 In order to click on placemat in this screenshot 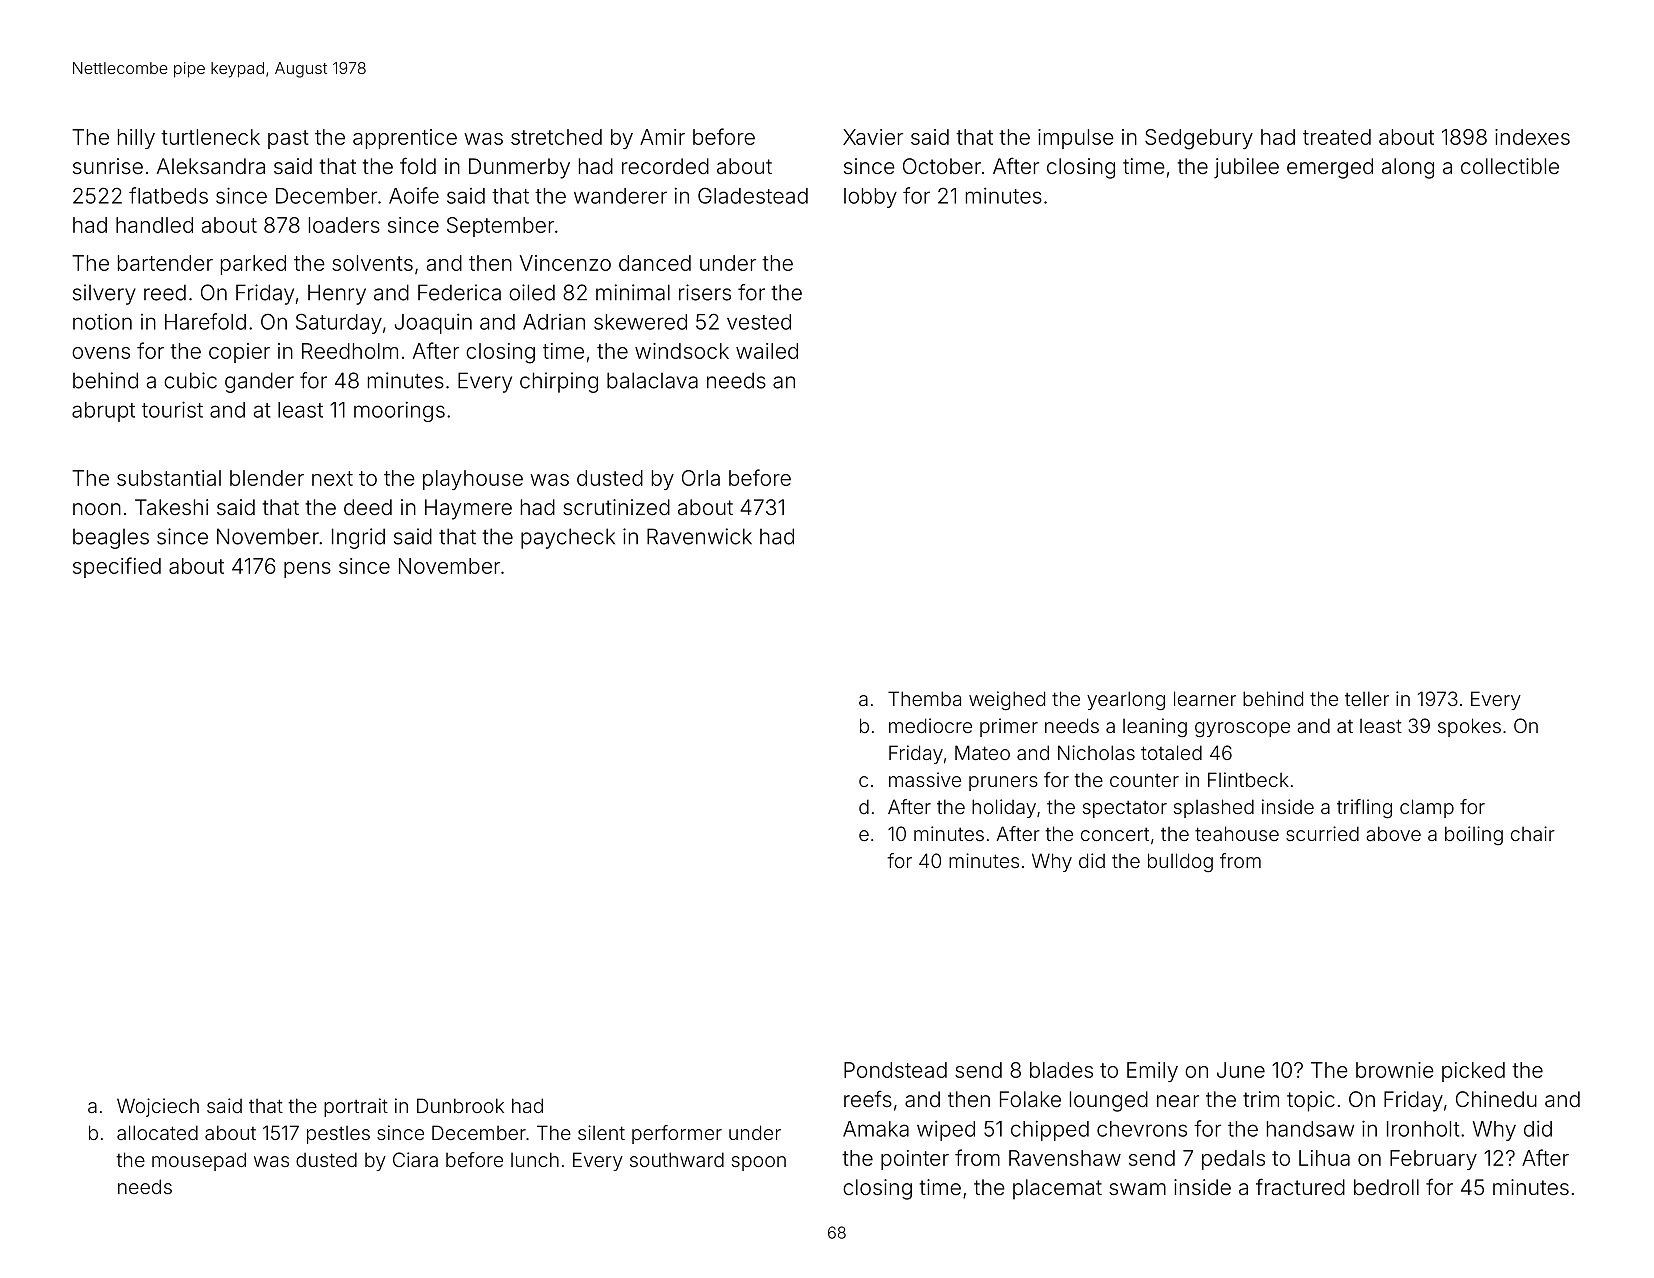, I will do `click(1057, 1189)`.
